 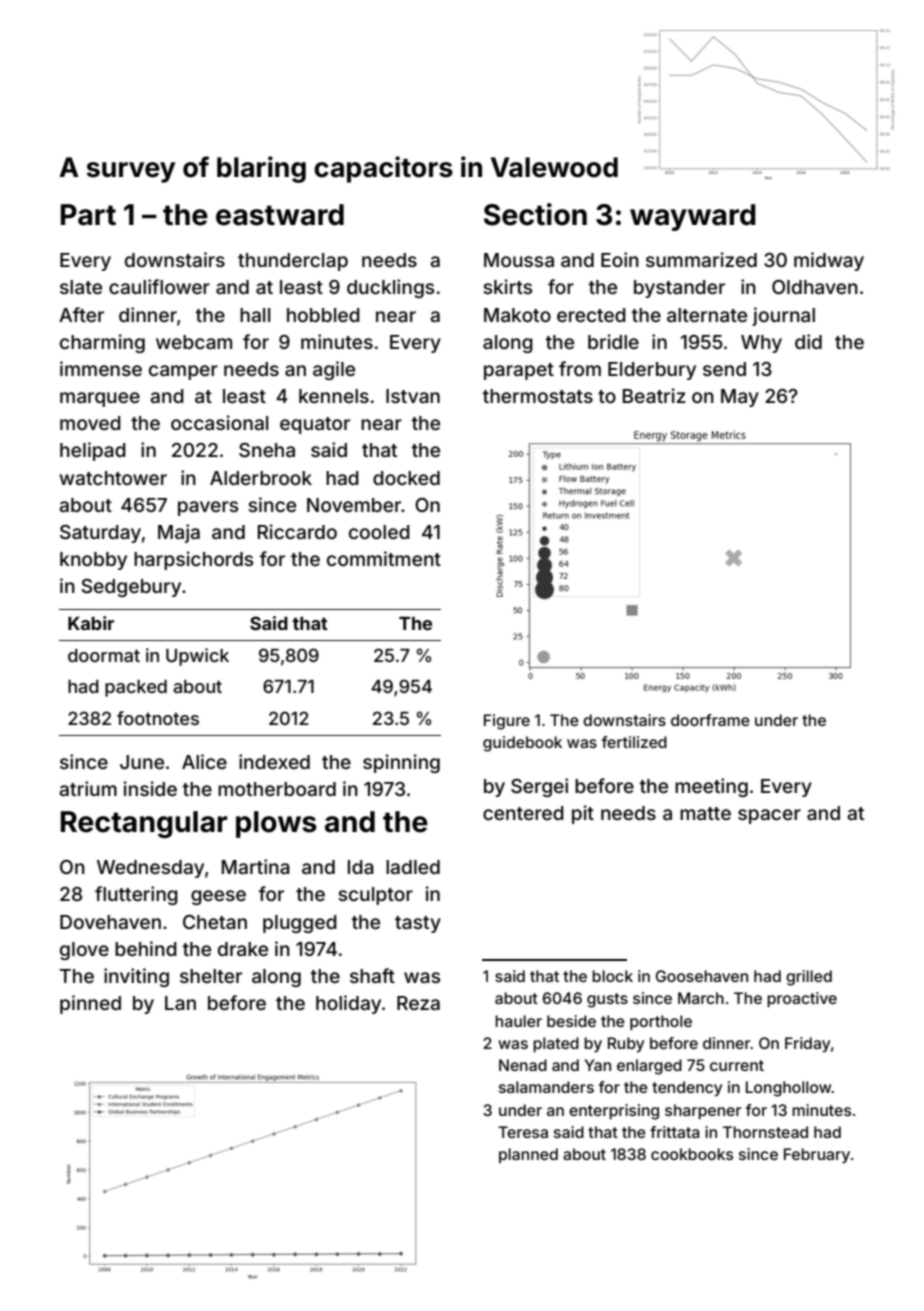 I want to click on beside, so click(x=571, y=1021).
